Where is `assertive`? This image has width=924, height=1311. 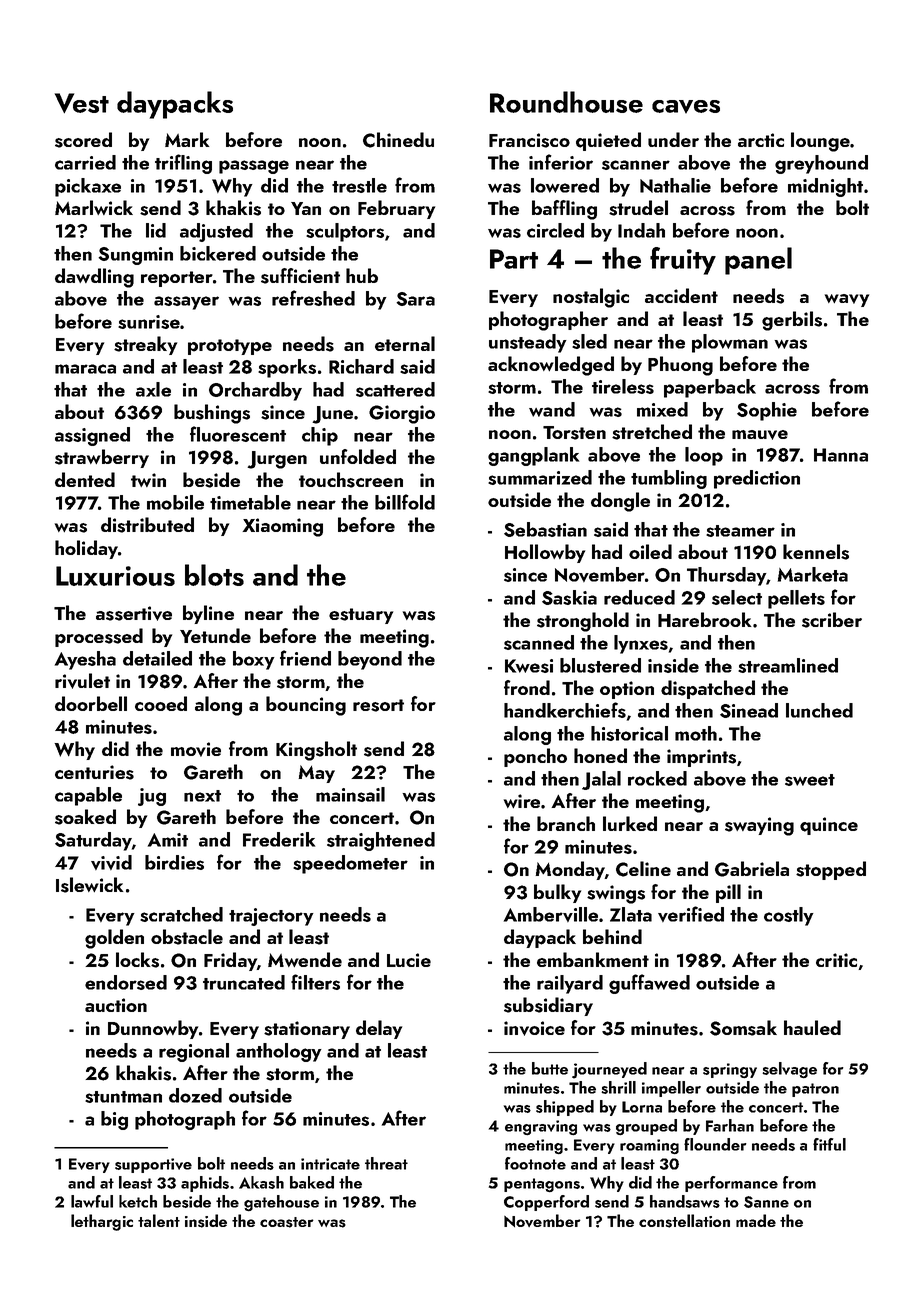 assertive is located at coordinates (134, 613).
